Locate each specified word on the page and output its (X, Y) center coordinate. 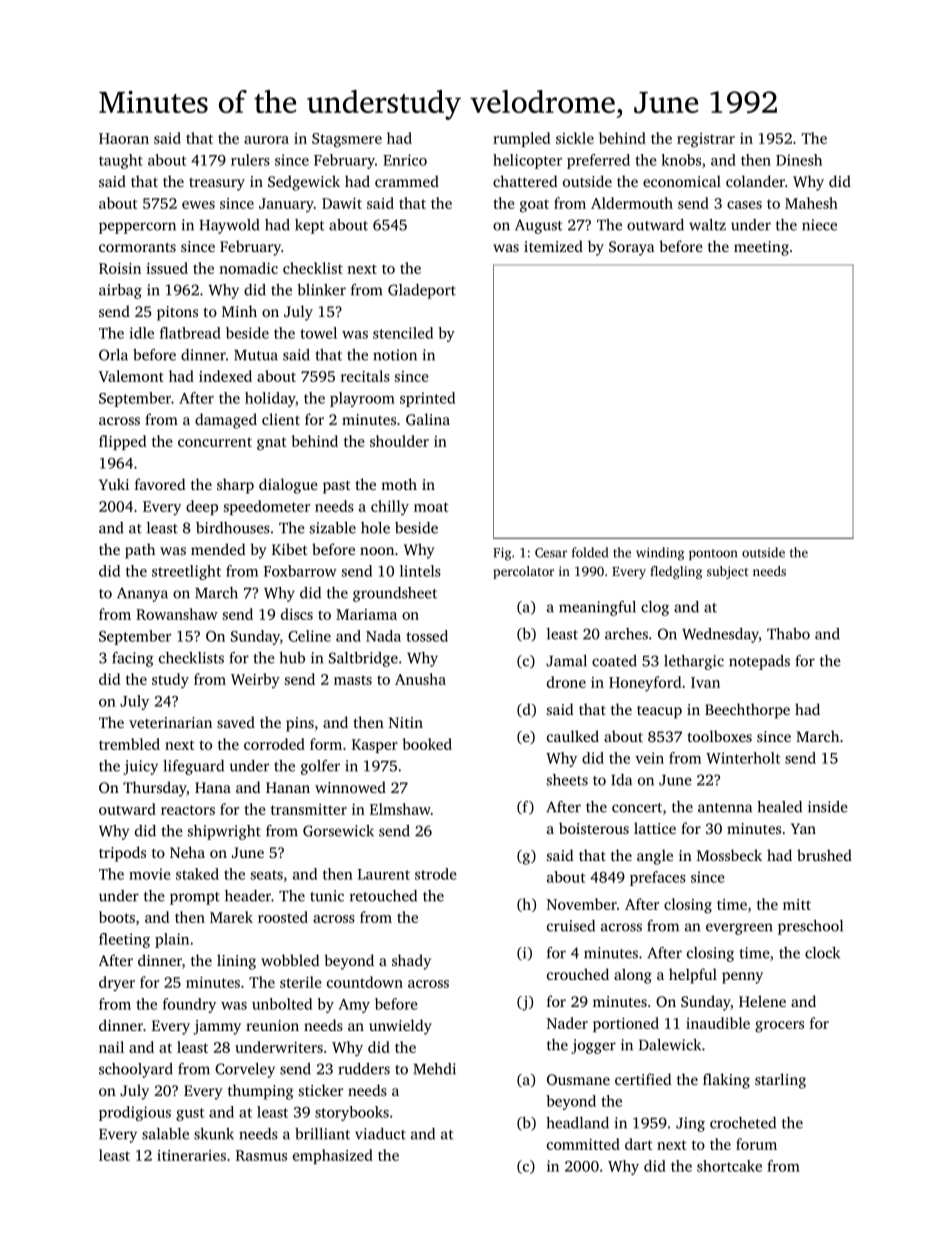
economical (682, 181)
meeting (761, 248)
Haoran (124, 138)
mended (218, 549)
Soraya (632, 248)
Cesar (551, 553)
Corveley (245, 1070)
